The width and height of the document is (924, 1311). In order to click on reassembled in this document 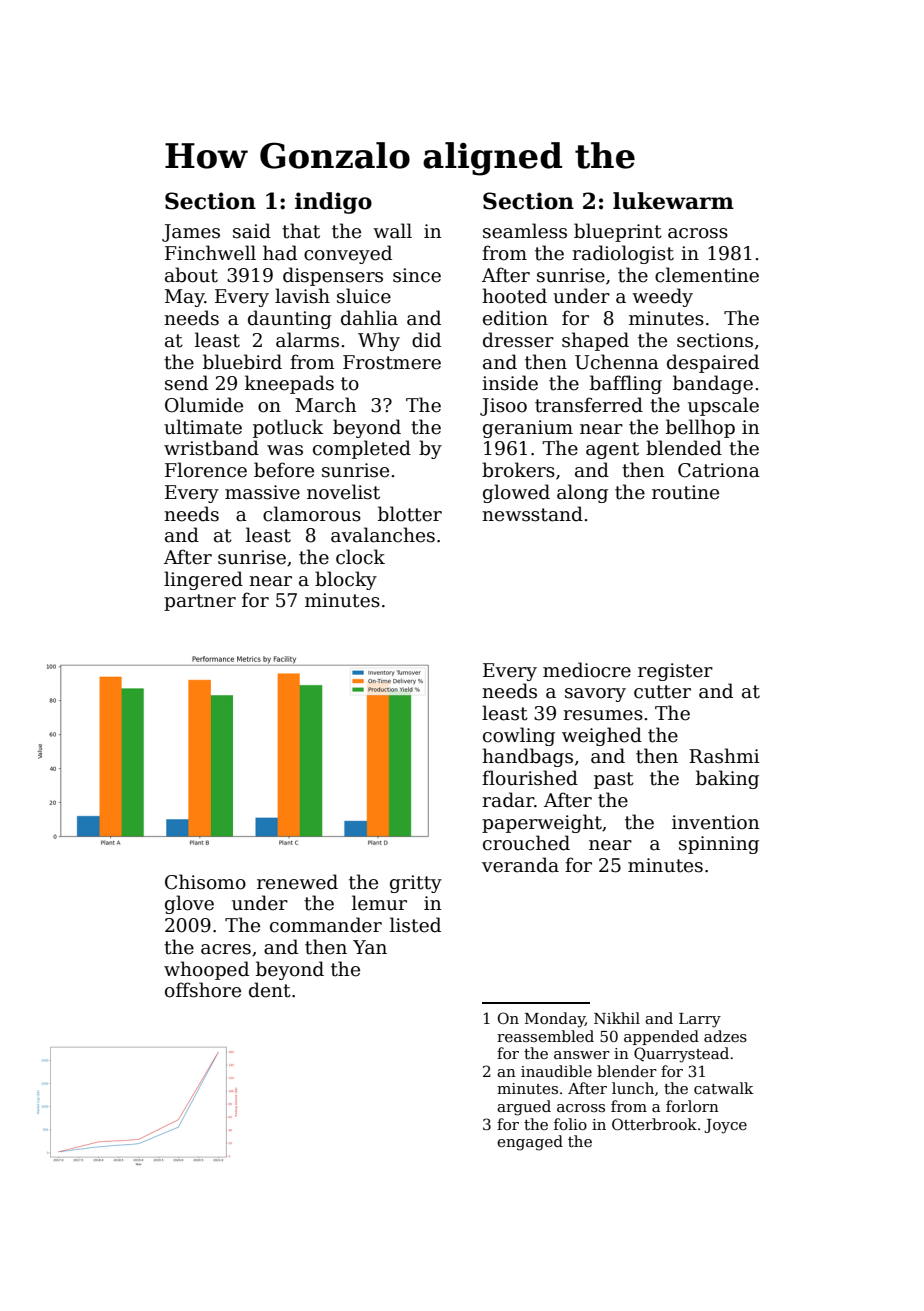, I will do `click(545, 1036)`.
